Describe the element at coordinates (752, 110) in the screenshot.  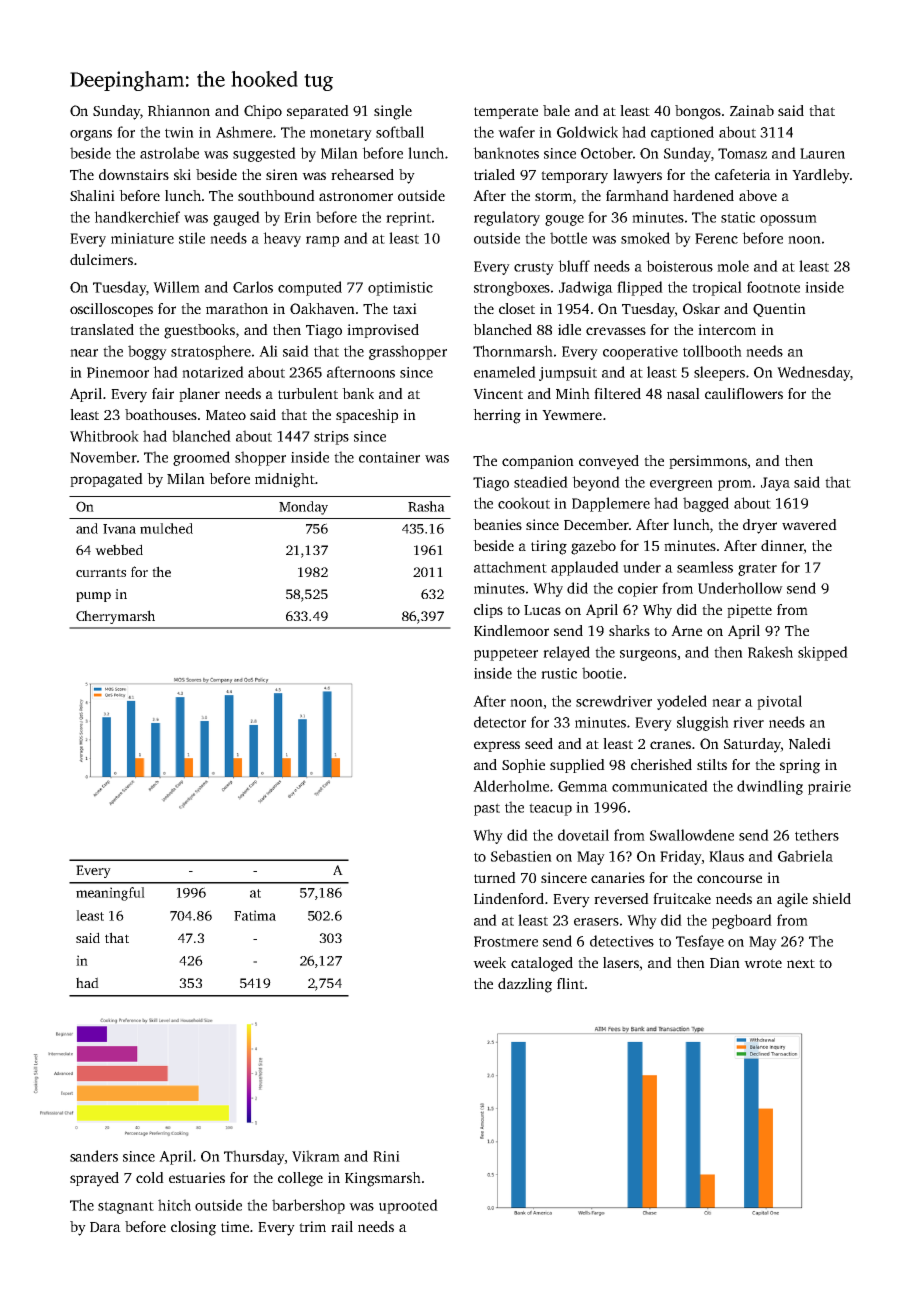
I see `Zainab` at that location.
